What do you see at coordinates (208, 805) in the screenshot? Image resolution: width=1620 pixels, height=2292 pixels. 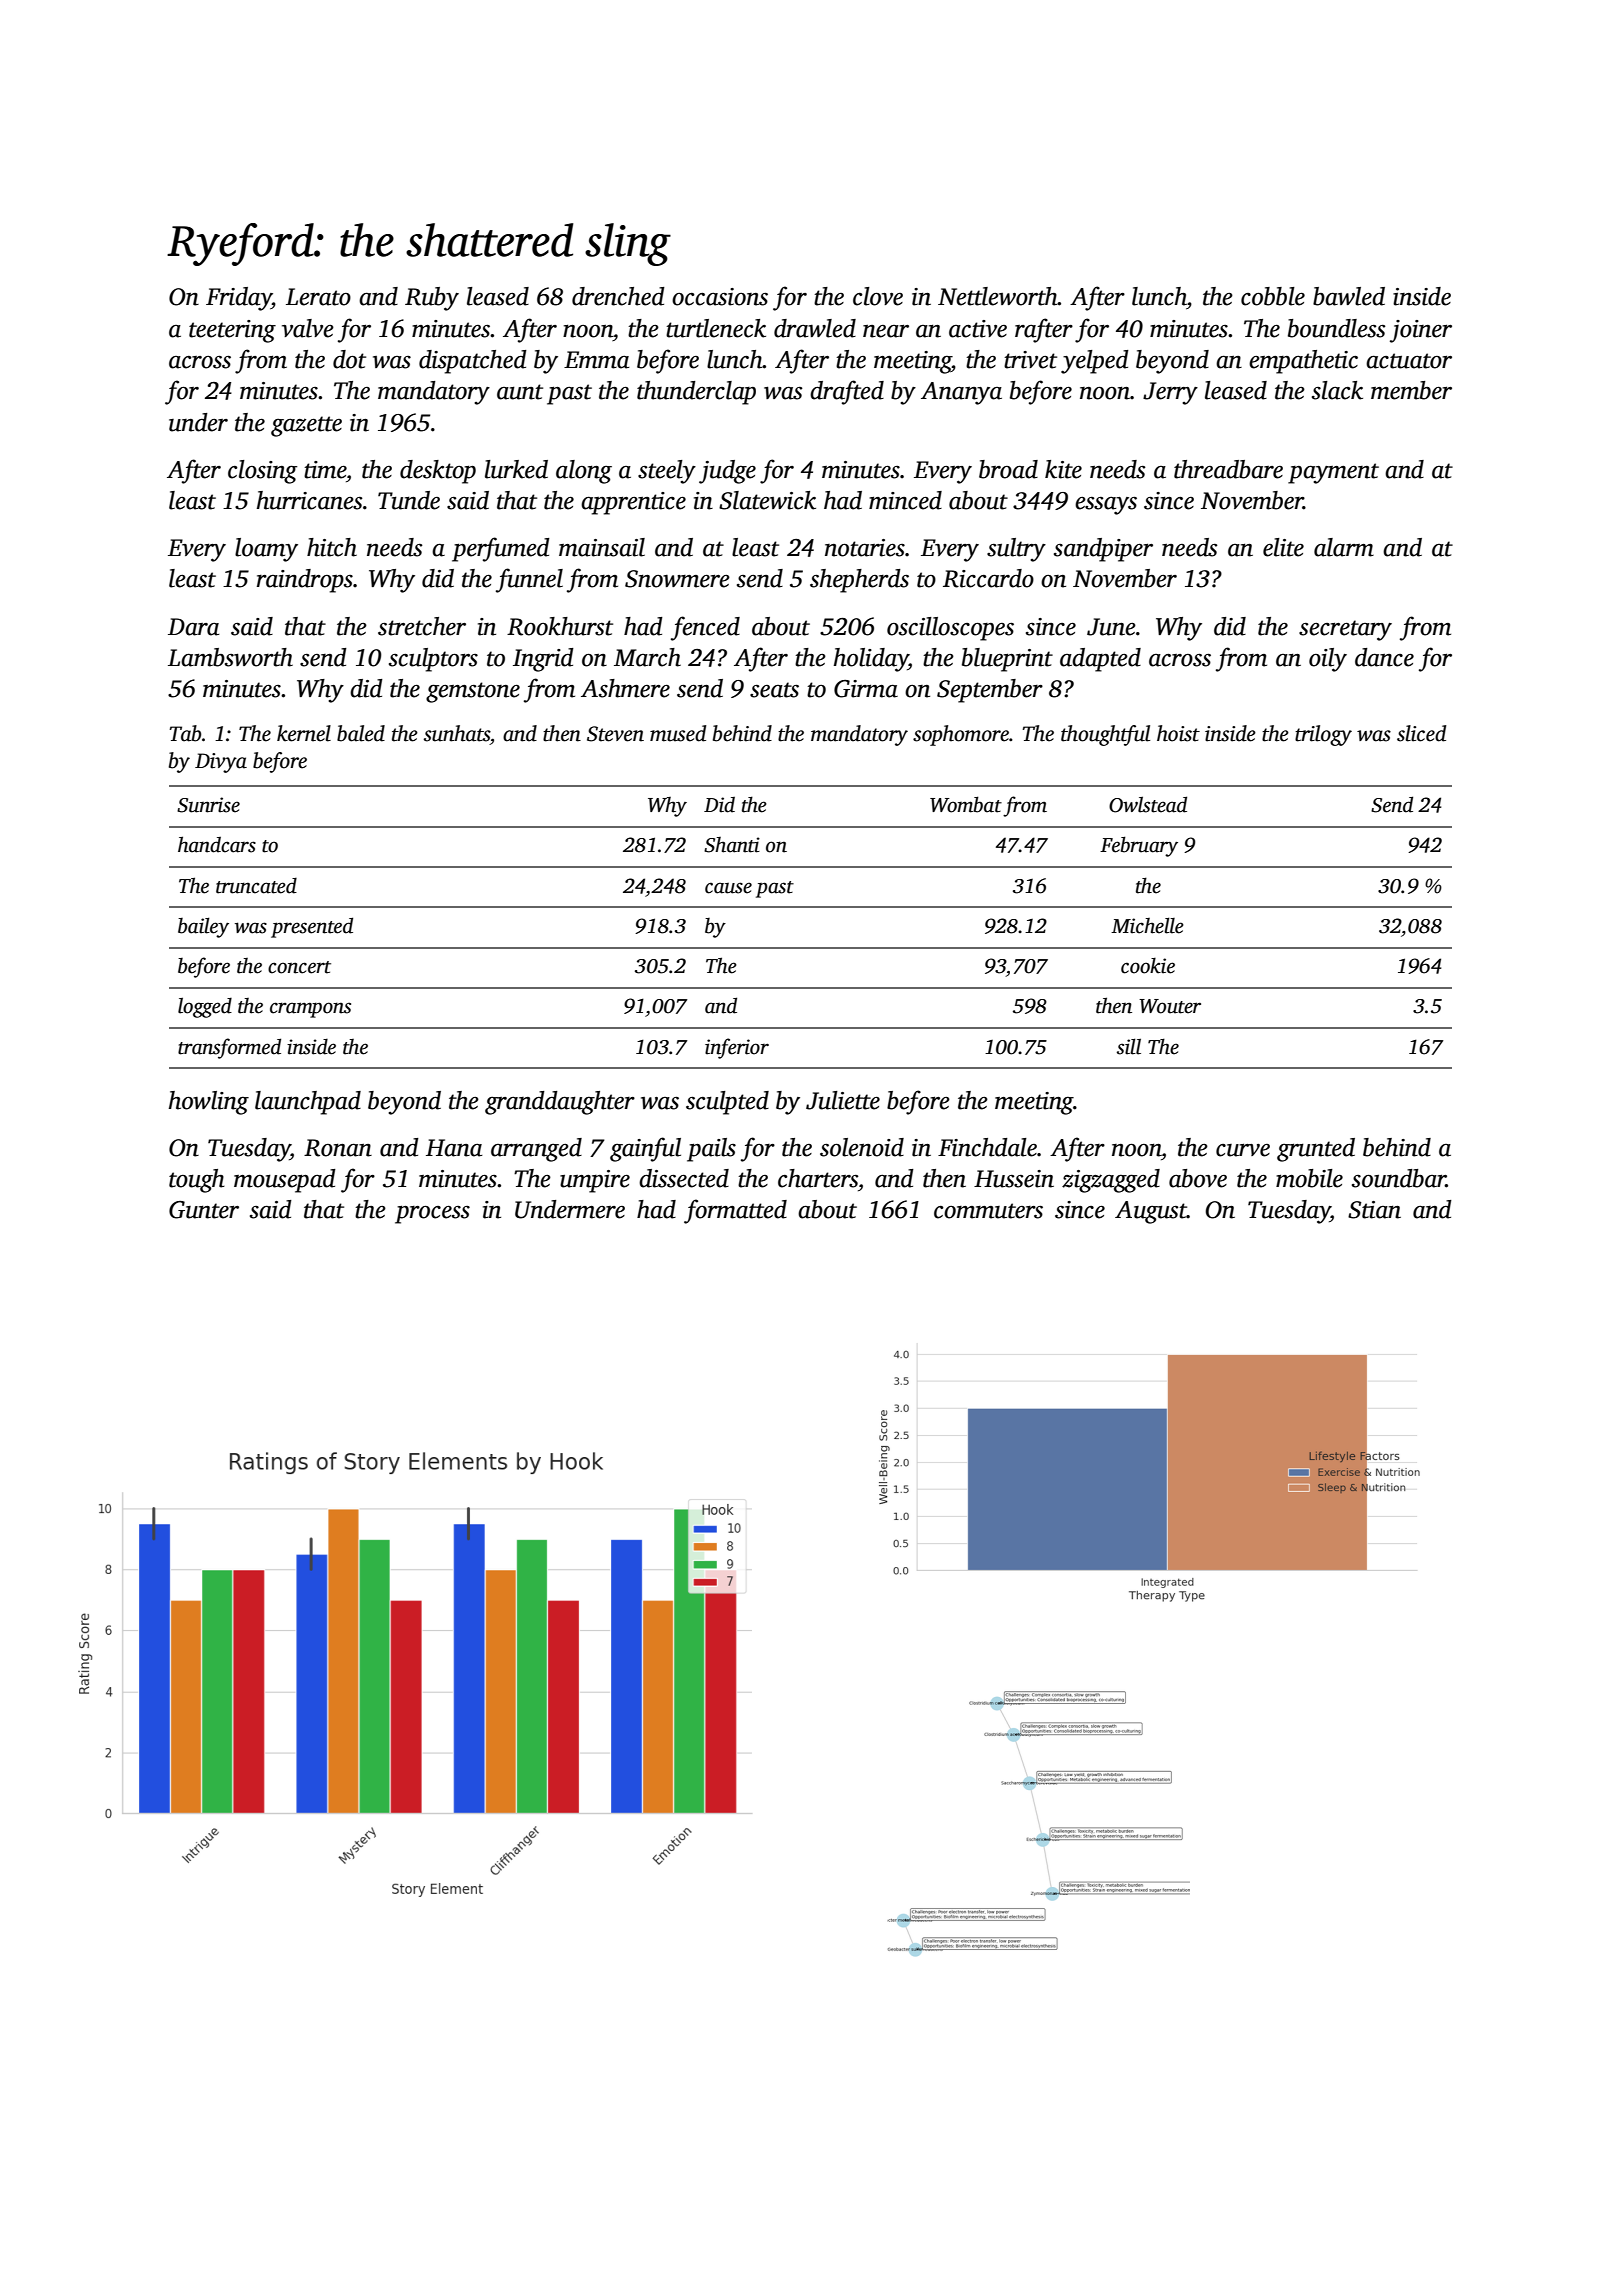 I see `Sunrise` at bounding box center [208, 805].
